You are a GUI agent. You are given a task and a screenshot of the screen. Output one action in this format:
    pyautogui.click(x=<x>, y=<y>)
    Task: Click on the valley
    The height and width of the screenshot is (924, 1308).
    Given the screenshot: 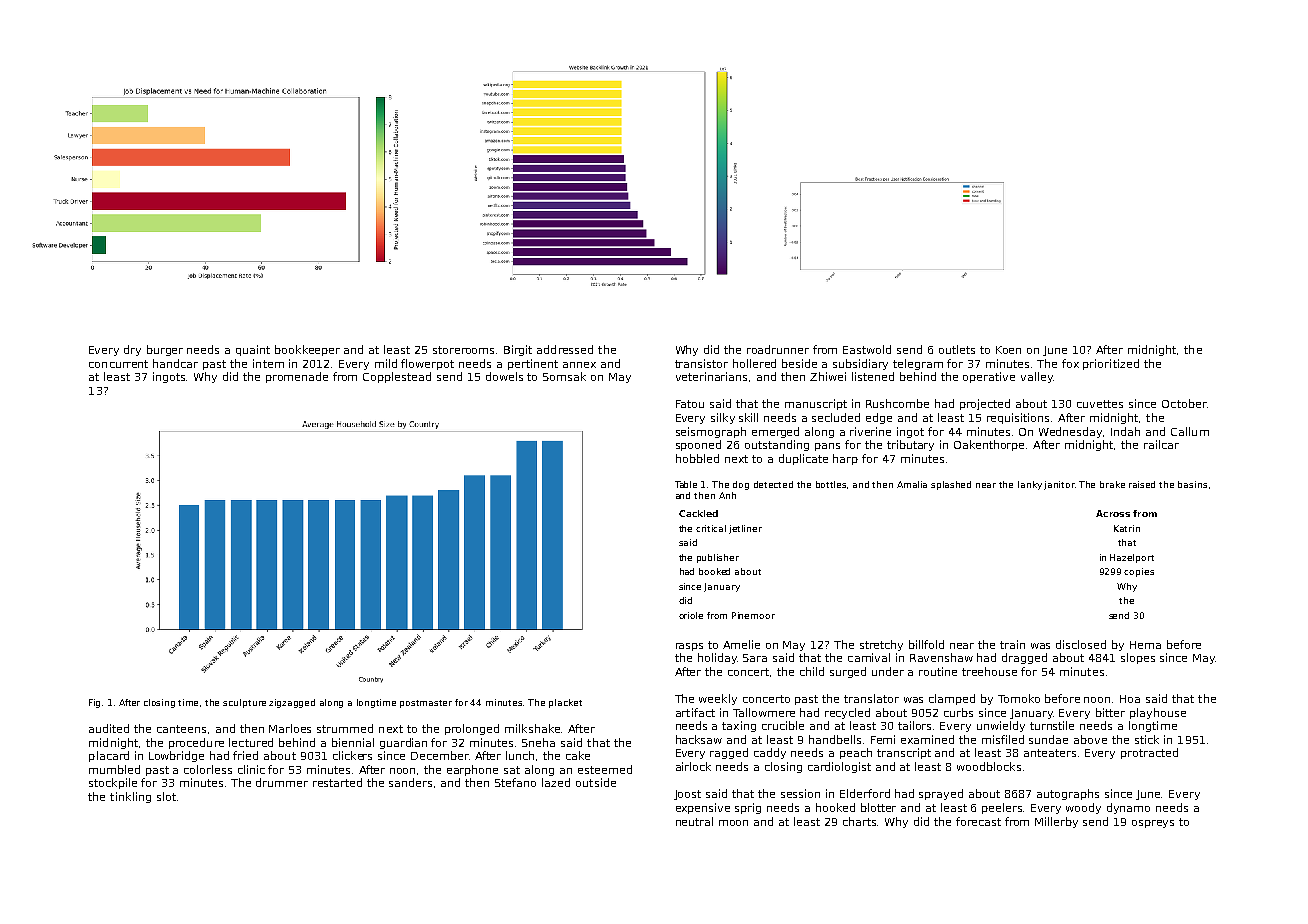 What is the action you would take?
    pyautogui.click(x=1037, y=377)
